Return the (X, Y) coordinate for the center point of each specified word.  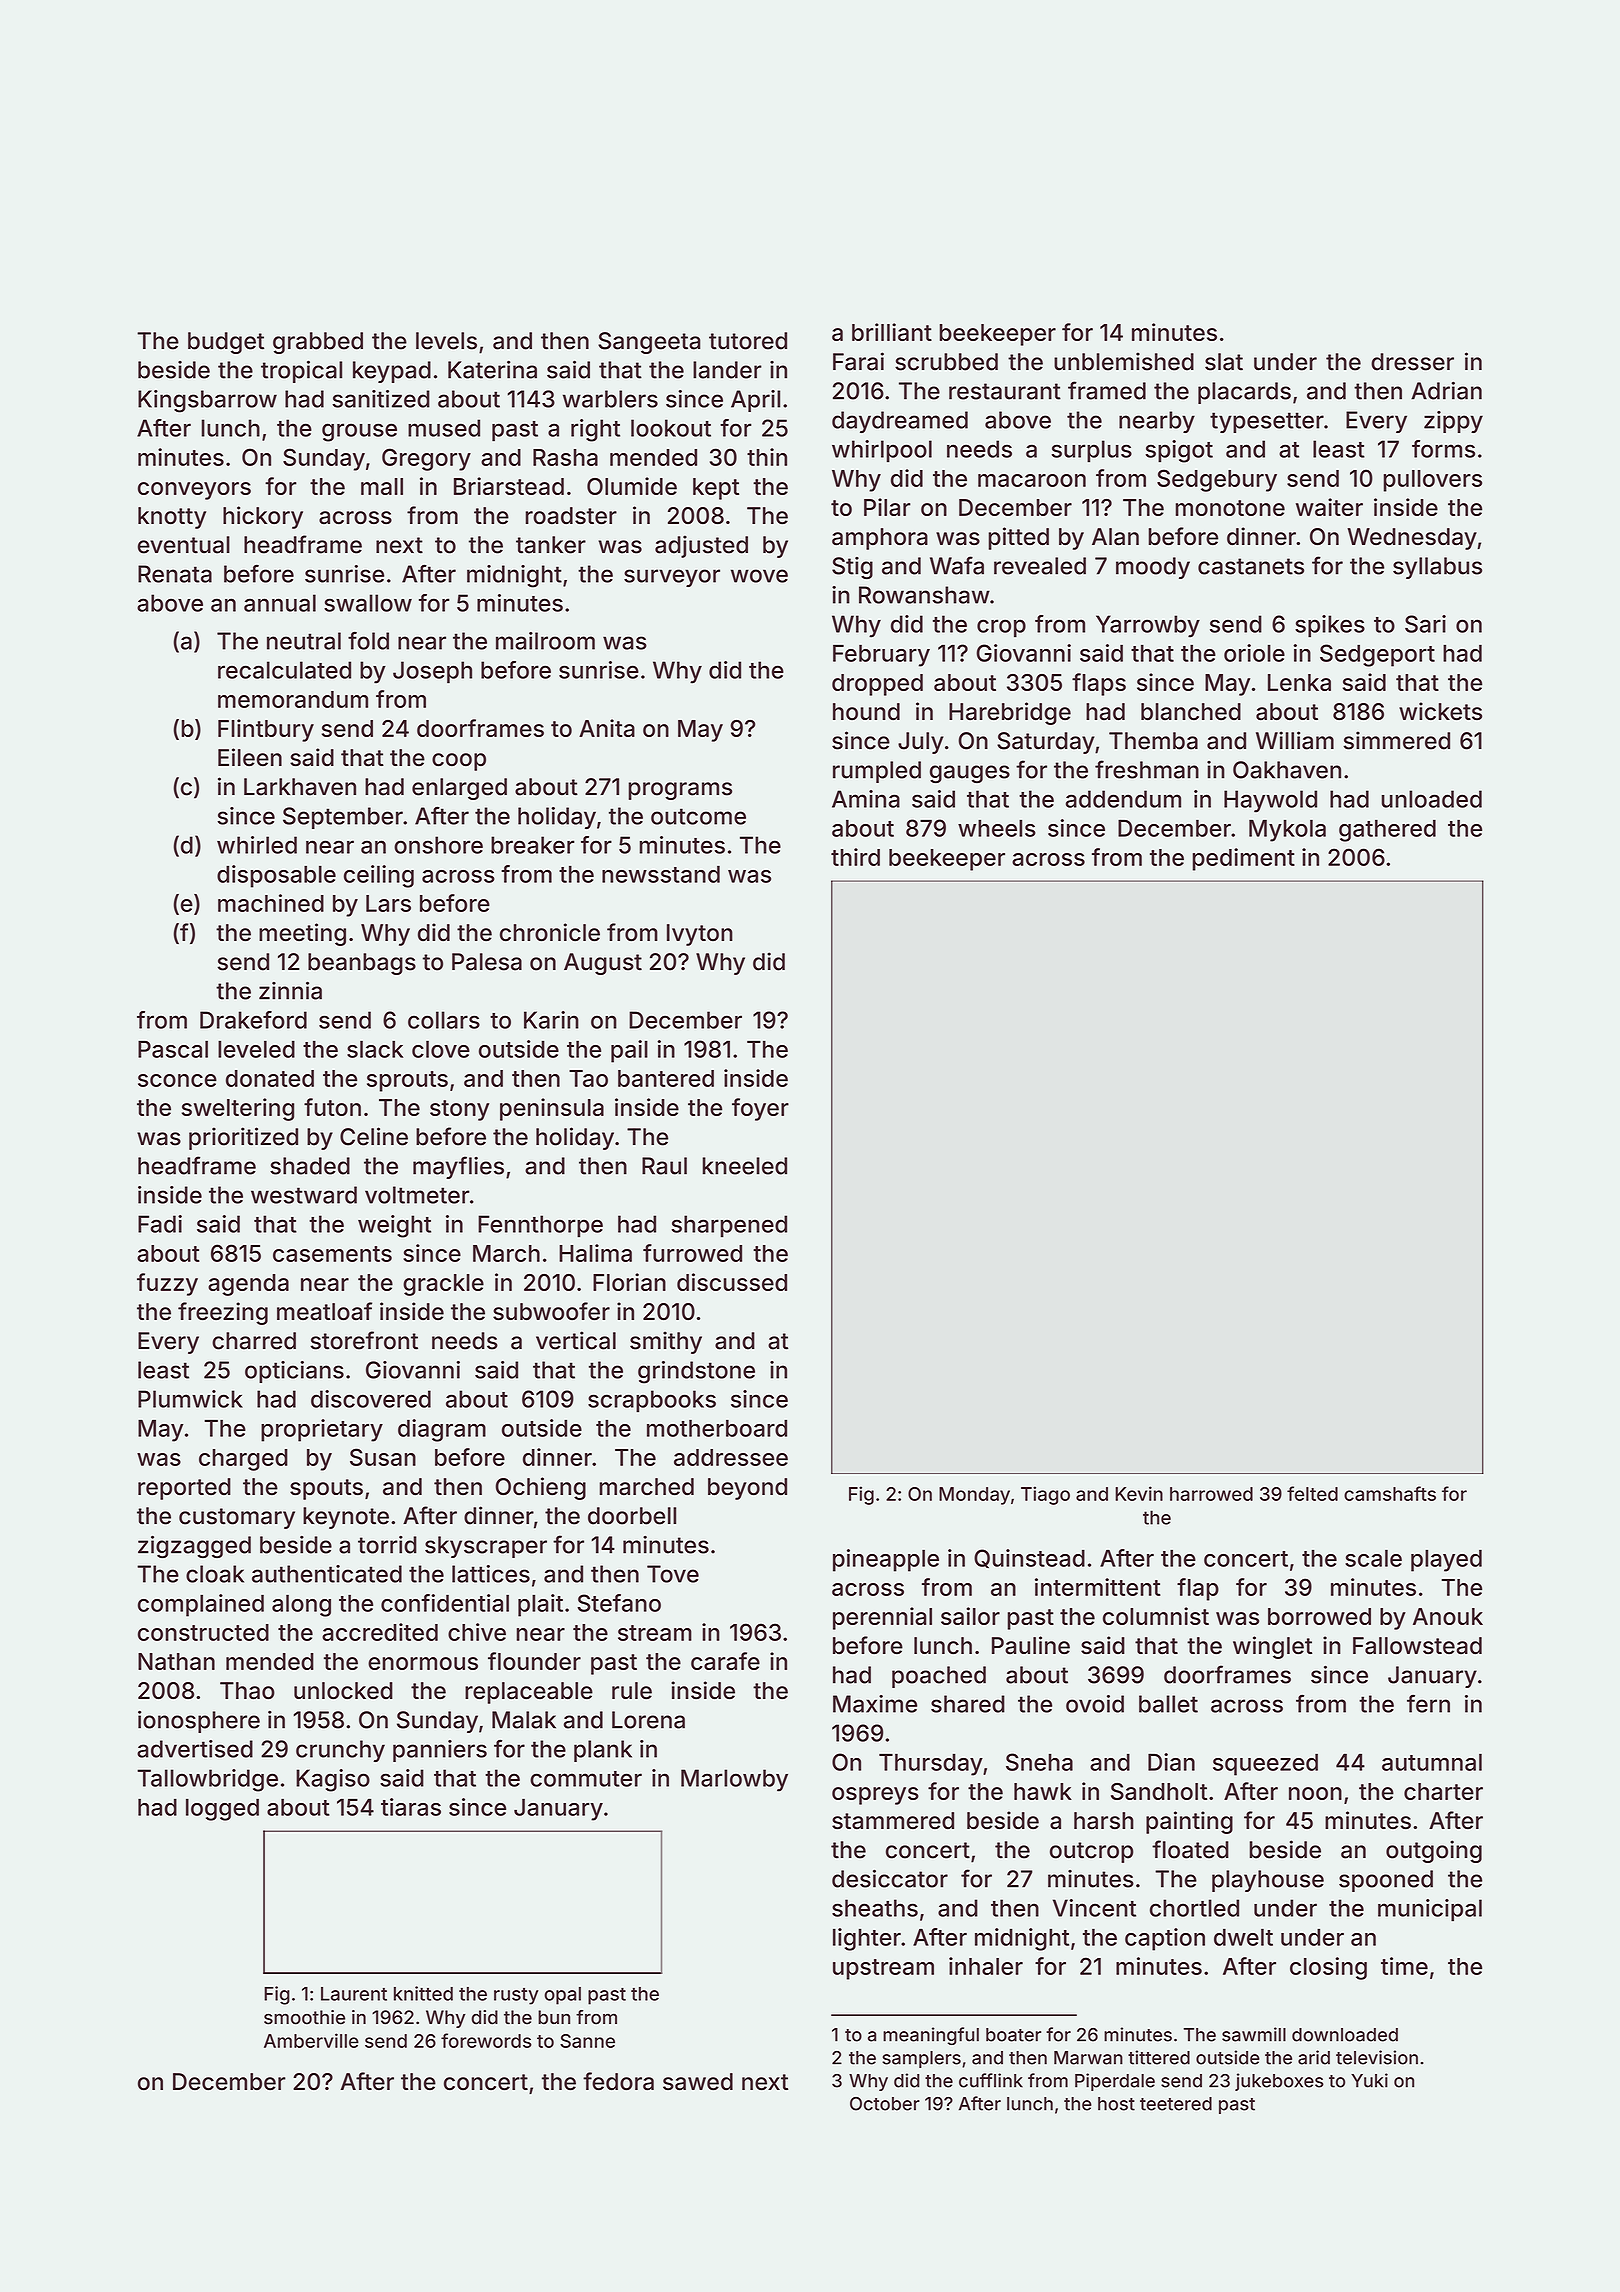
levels (446, 341)
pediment (1243, 859)
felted (1312, 1493)
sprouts (407, 1081)
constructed (203, 1632)
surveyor (672, 578)
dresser (1412, 362)
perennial (882, 1618)
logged (222, 1809)
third (855, 857)
